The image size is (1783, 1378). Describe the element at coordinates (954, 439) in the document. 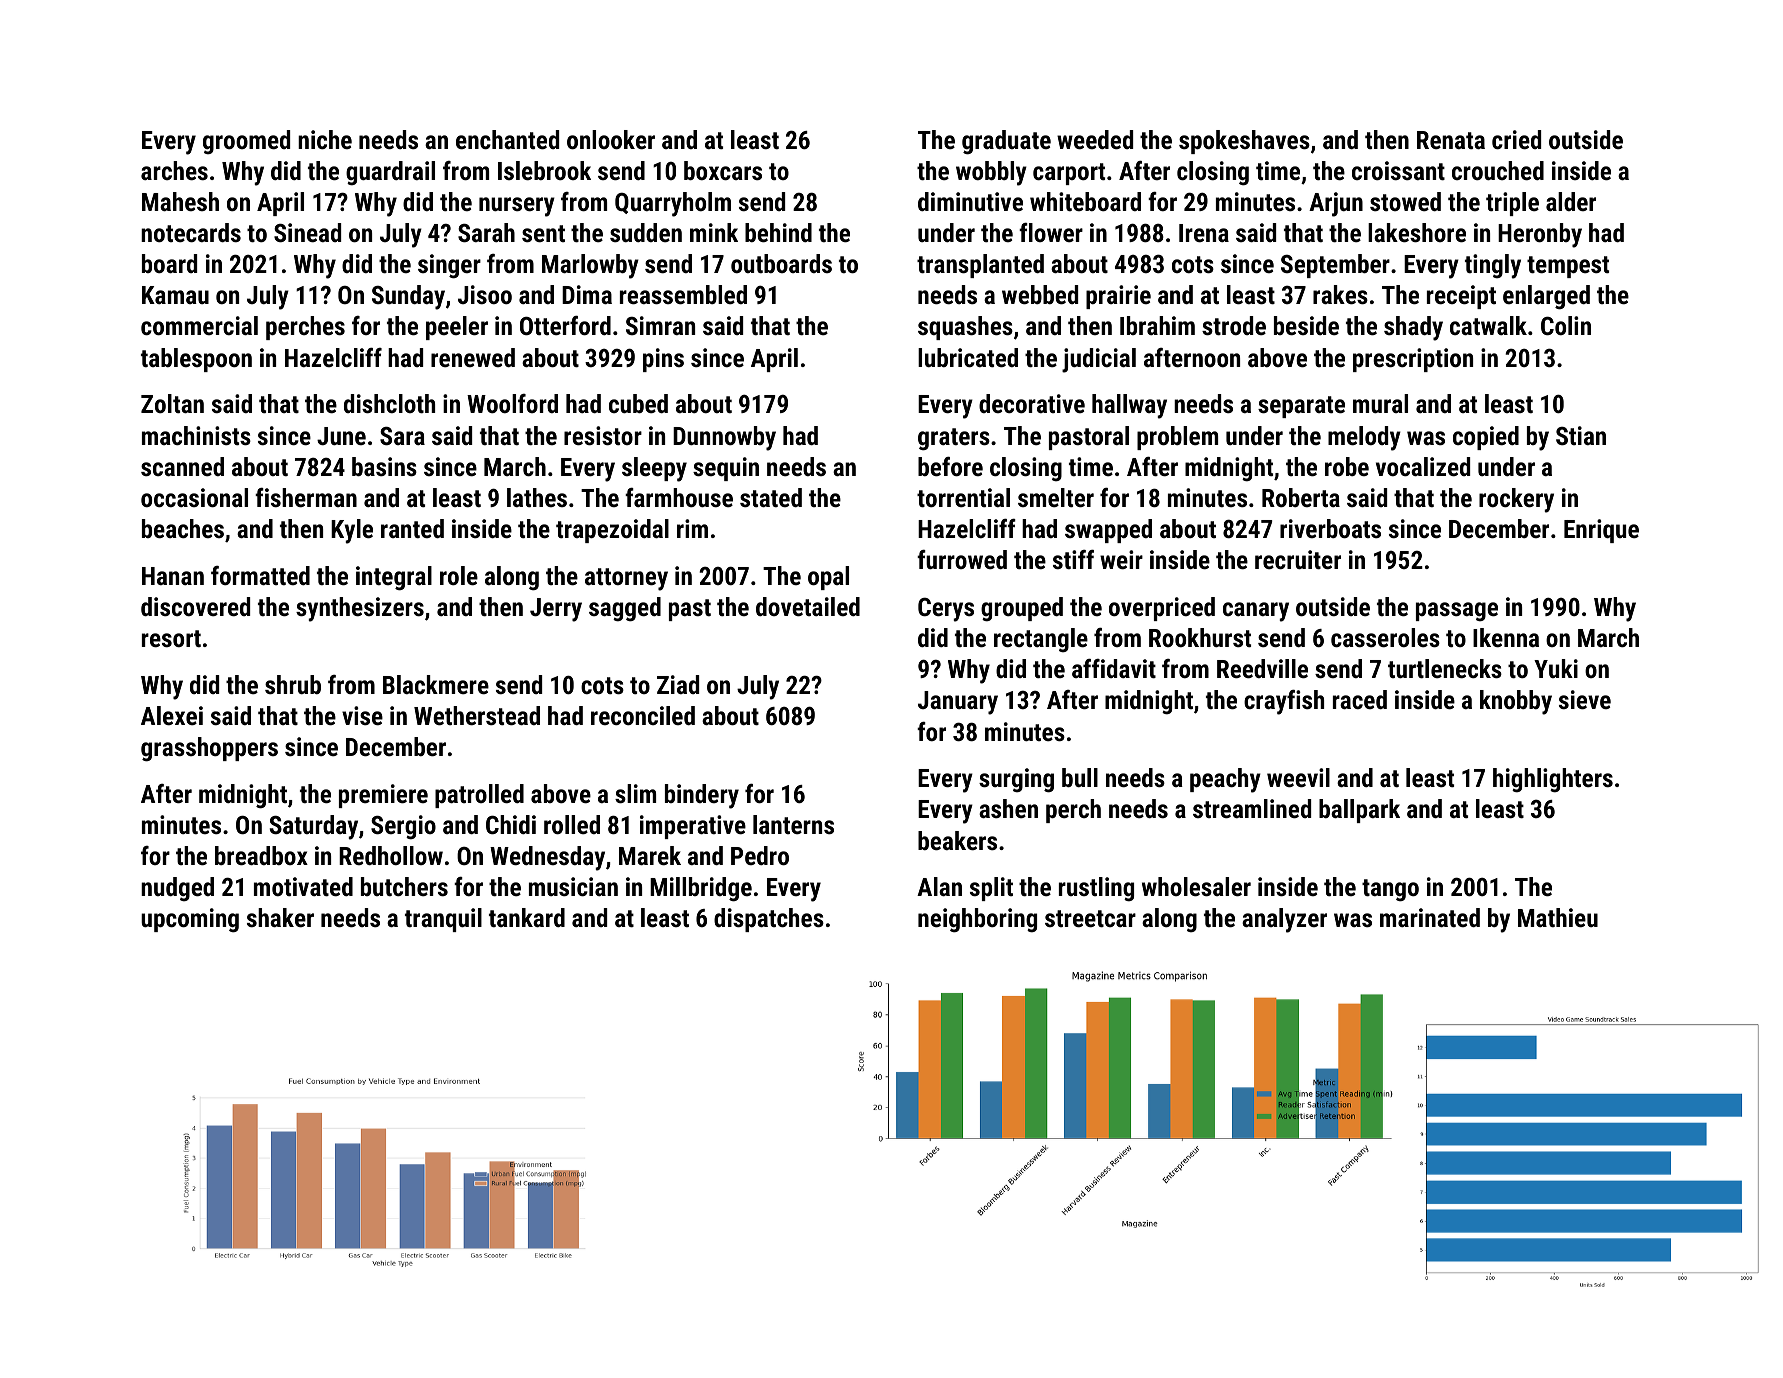

I see `graters` at that location.
